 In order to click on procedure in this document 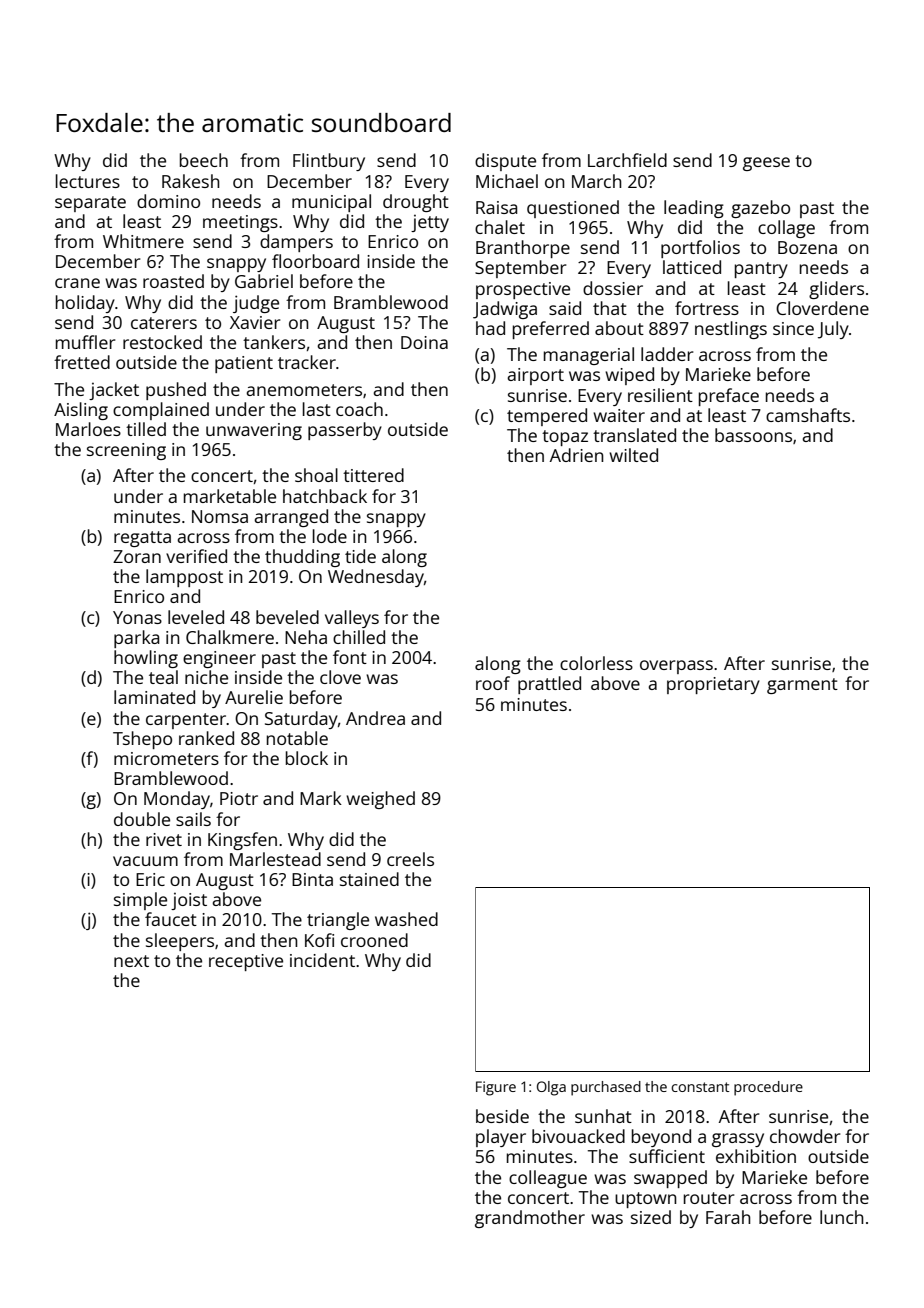, I will do `click(768, 1088)`.
